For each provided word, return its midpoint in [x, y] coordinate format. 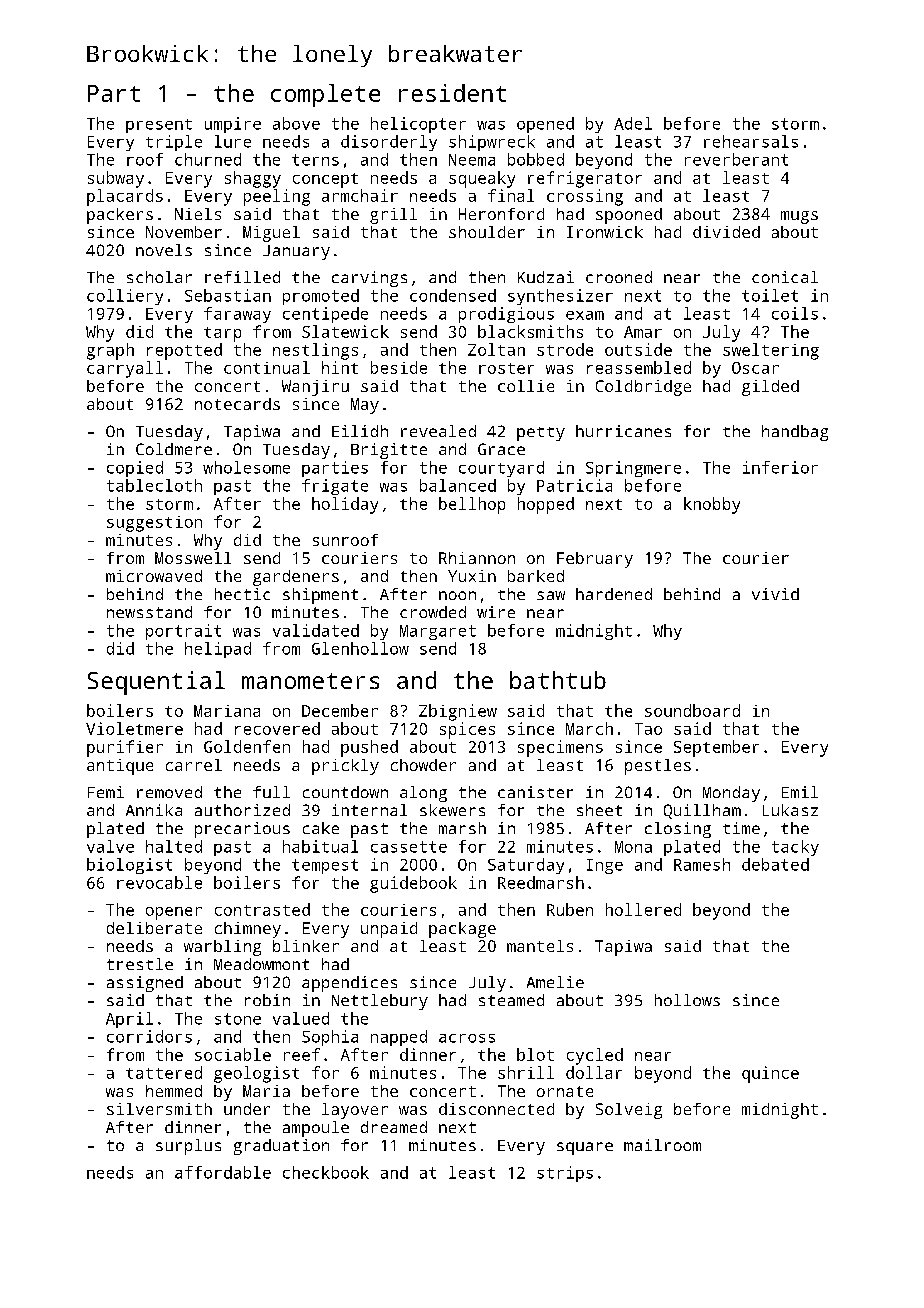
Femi [106, 792]
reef [302, 1054]
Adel [633, 123]
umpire [233, 125]
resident [452, 93]
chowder [423, 765]
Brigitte [389, 451]
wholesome [246, 467]
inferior [780, 467]
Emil [800, 792]
